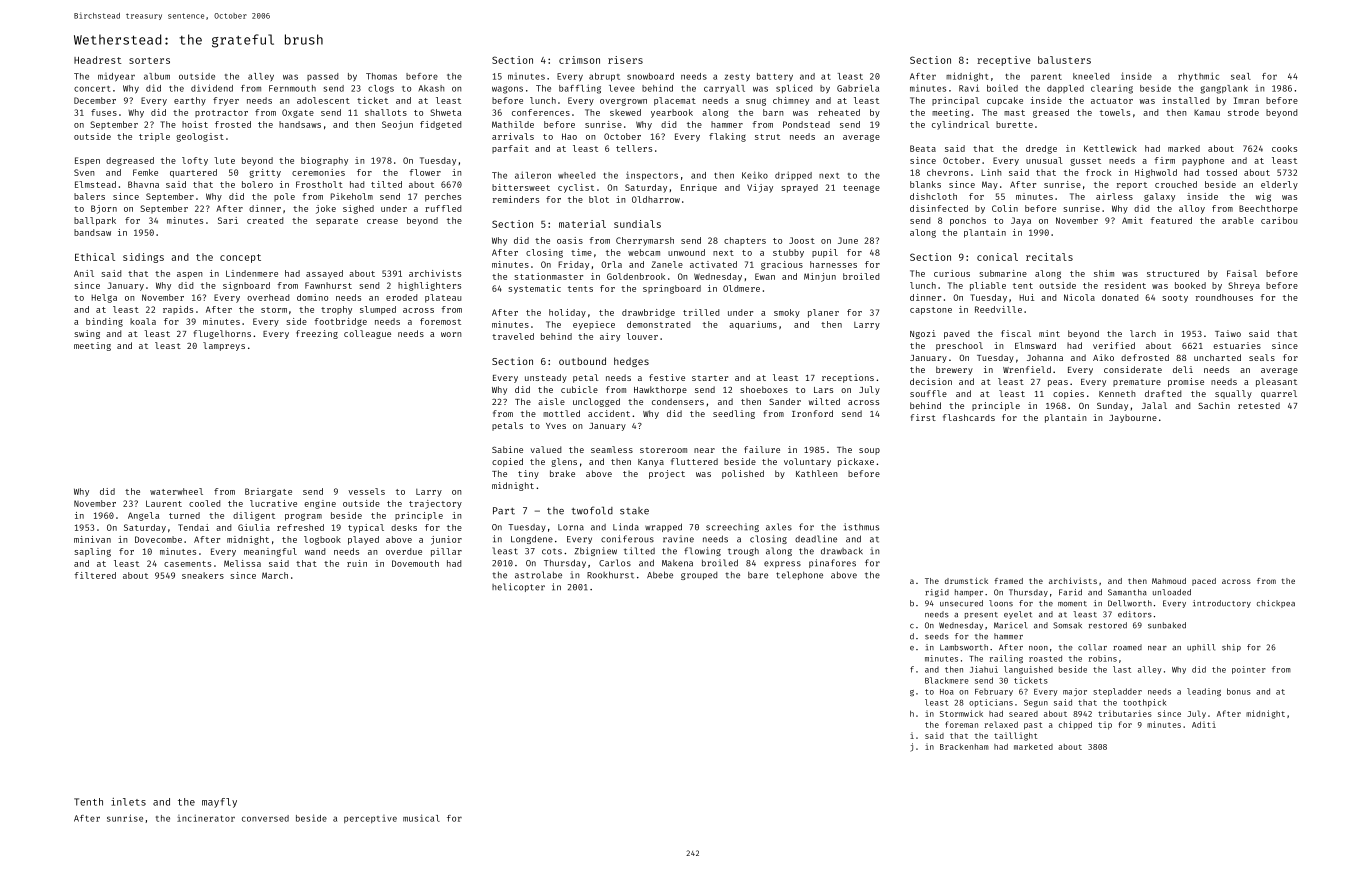 The width and height of the page is (1372, 887). Describe the element at coordinates (1133, 418) in the page. I see `Jaybourne` at that location.
